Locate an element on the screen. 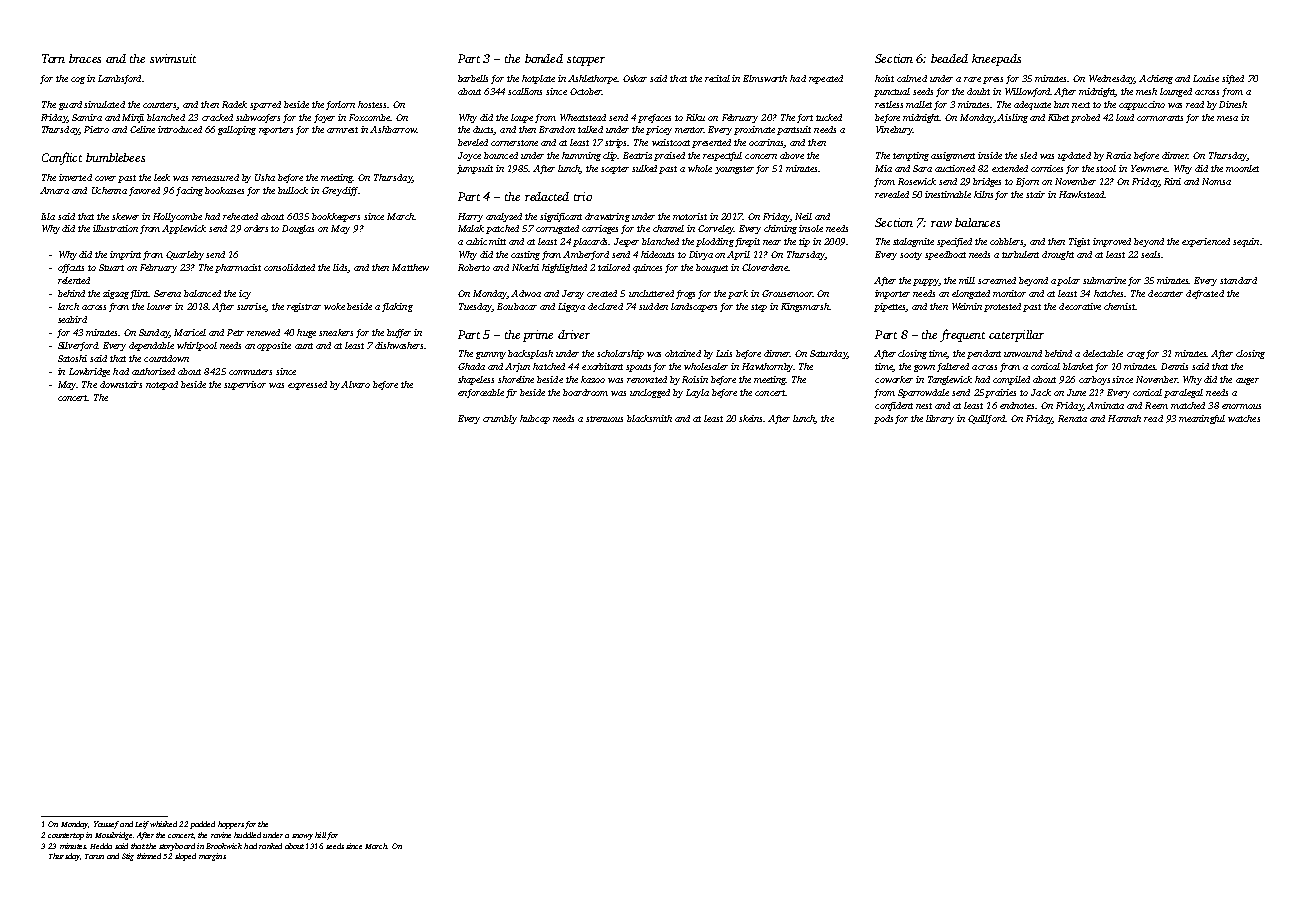  crumbly is located at coordinates (500, 419).
